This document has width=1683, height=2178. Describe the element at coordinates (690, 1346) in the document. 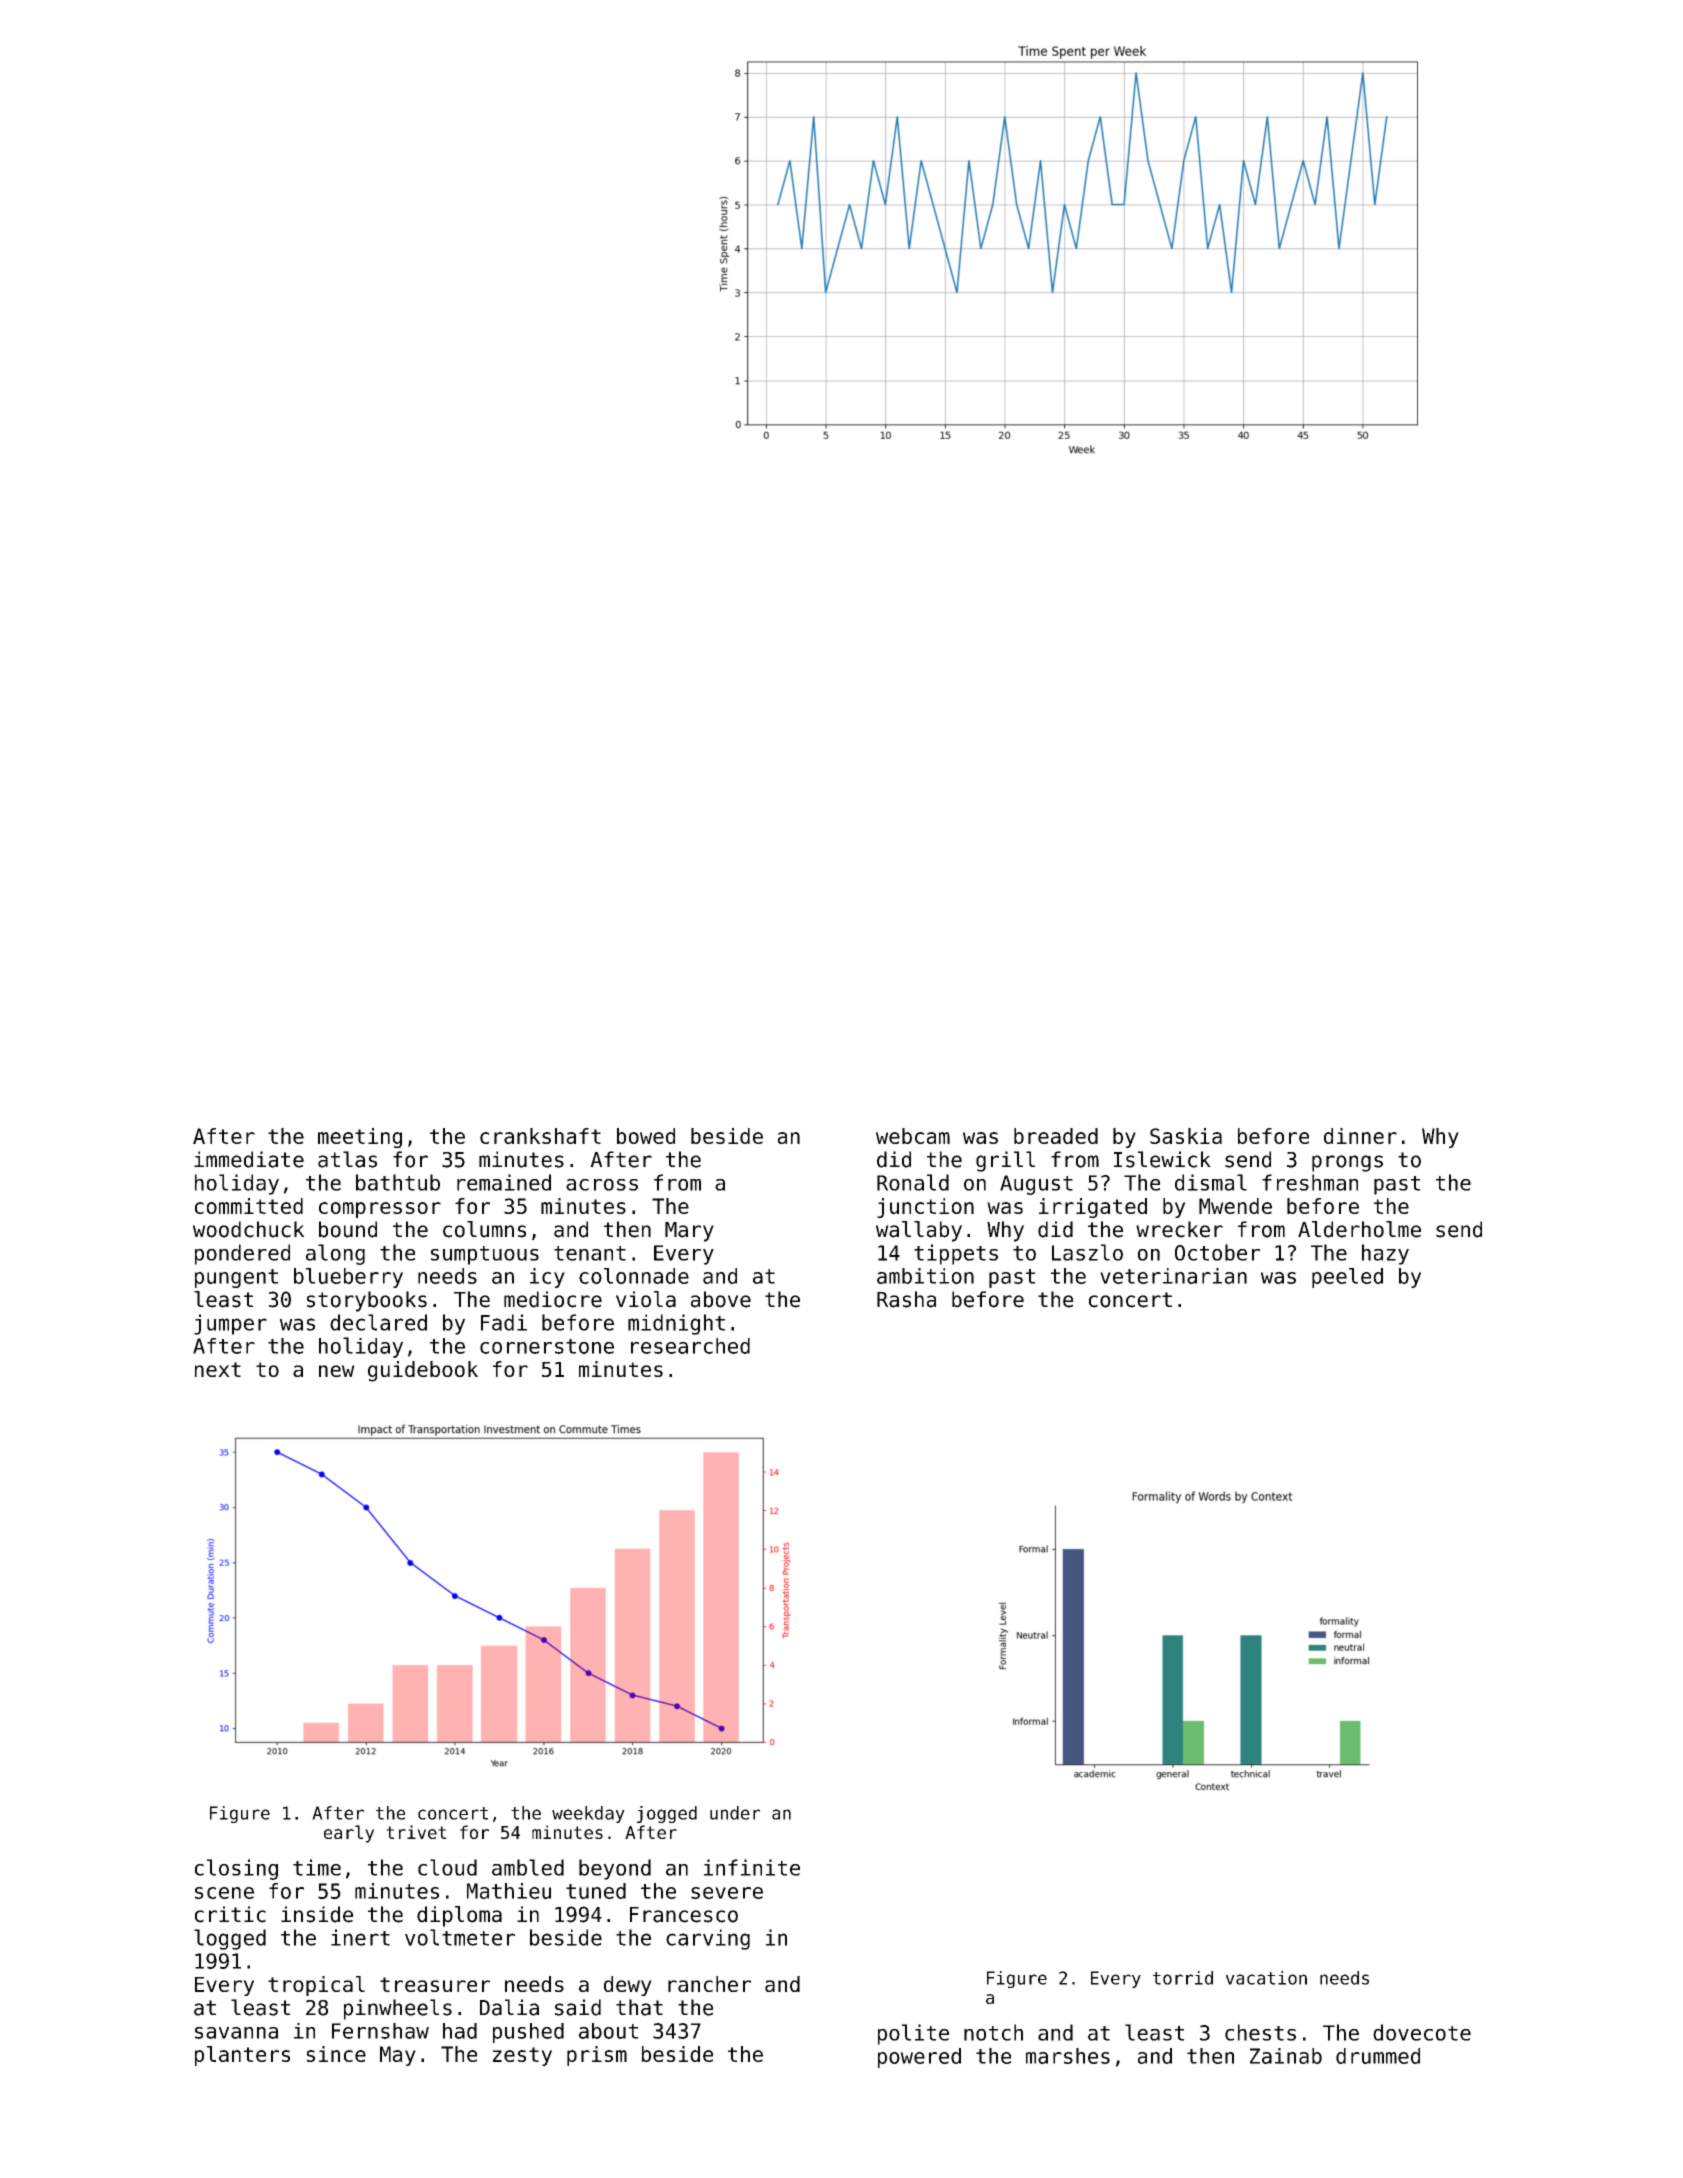

I see `researched` at that location.
